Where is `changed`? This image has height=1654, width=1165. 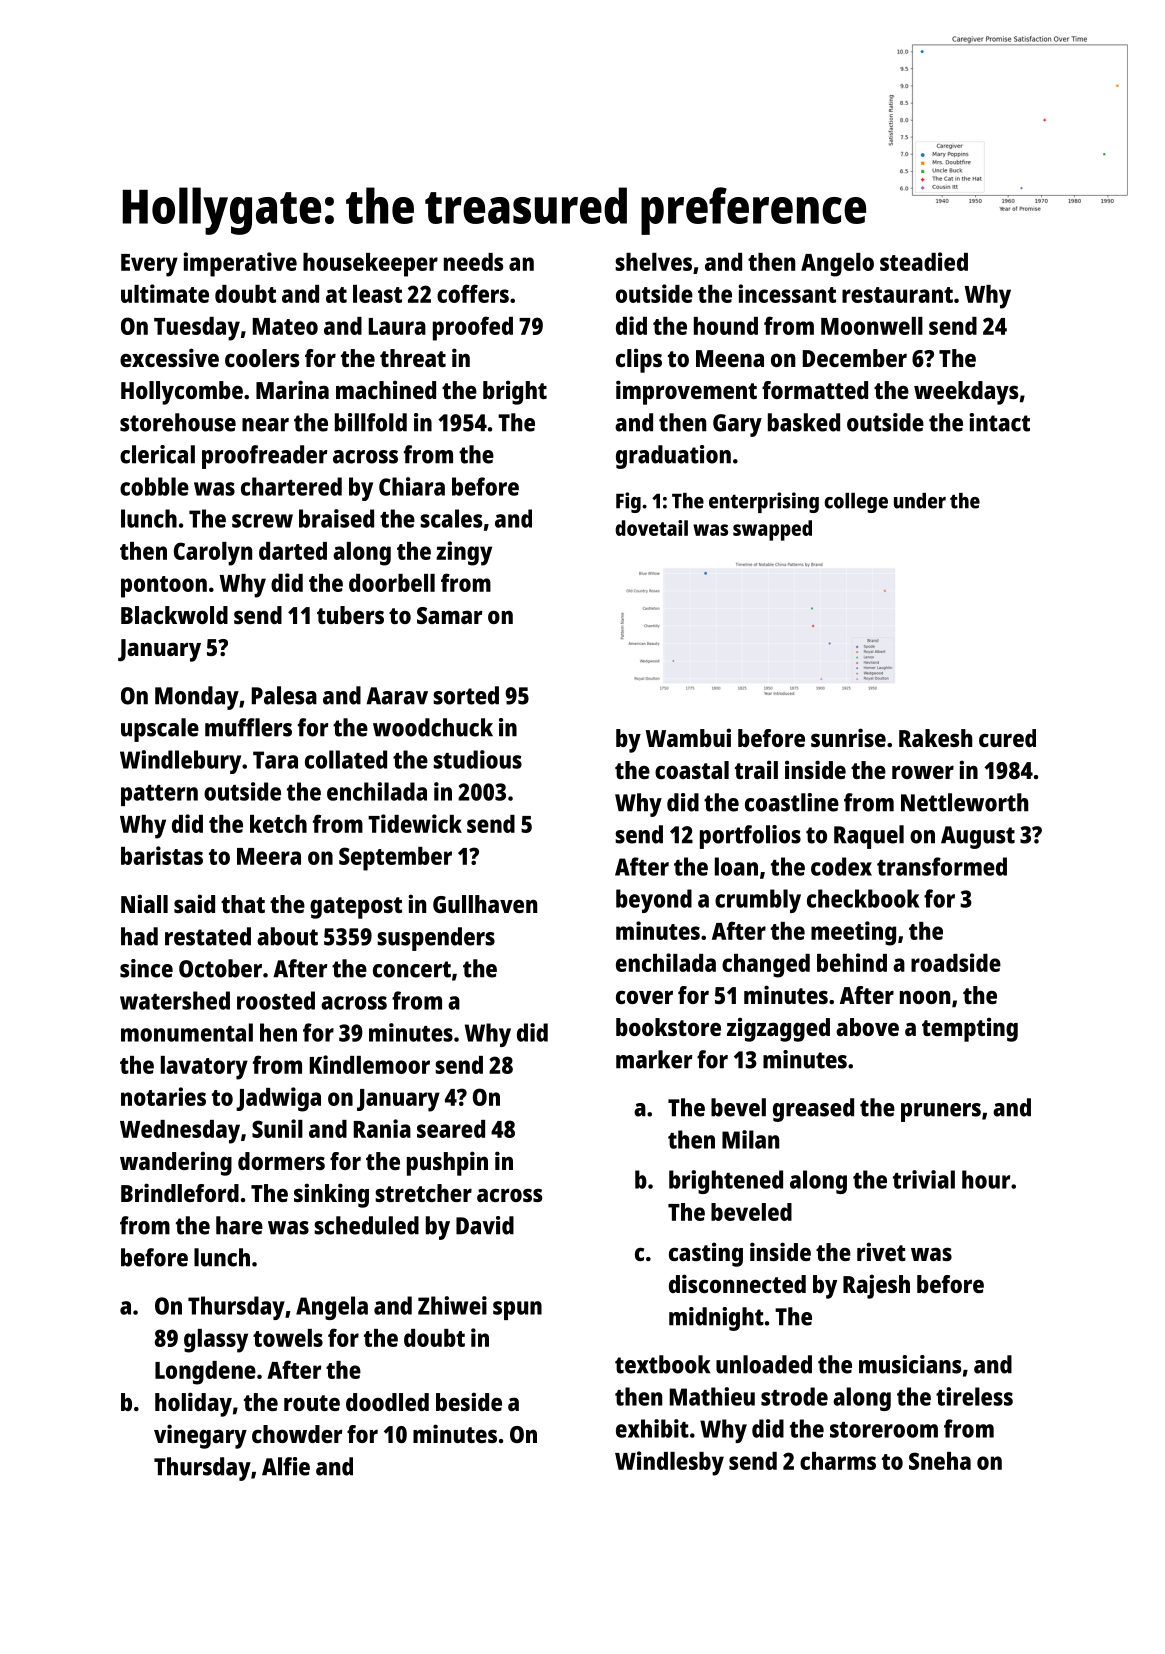
changed is located at coordinates (766, 966).
